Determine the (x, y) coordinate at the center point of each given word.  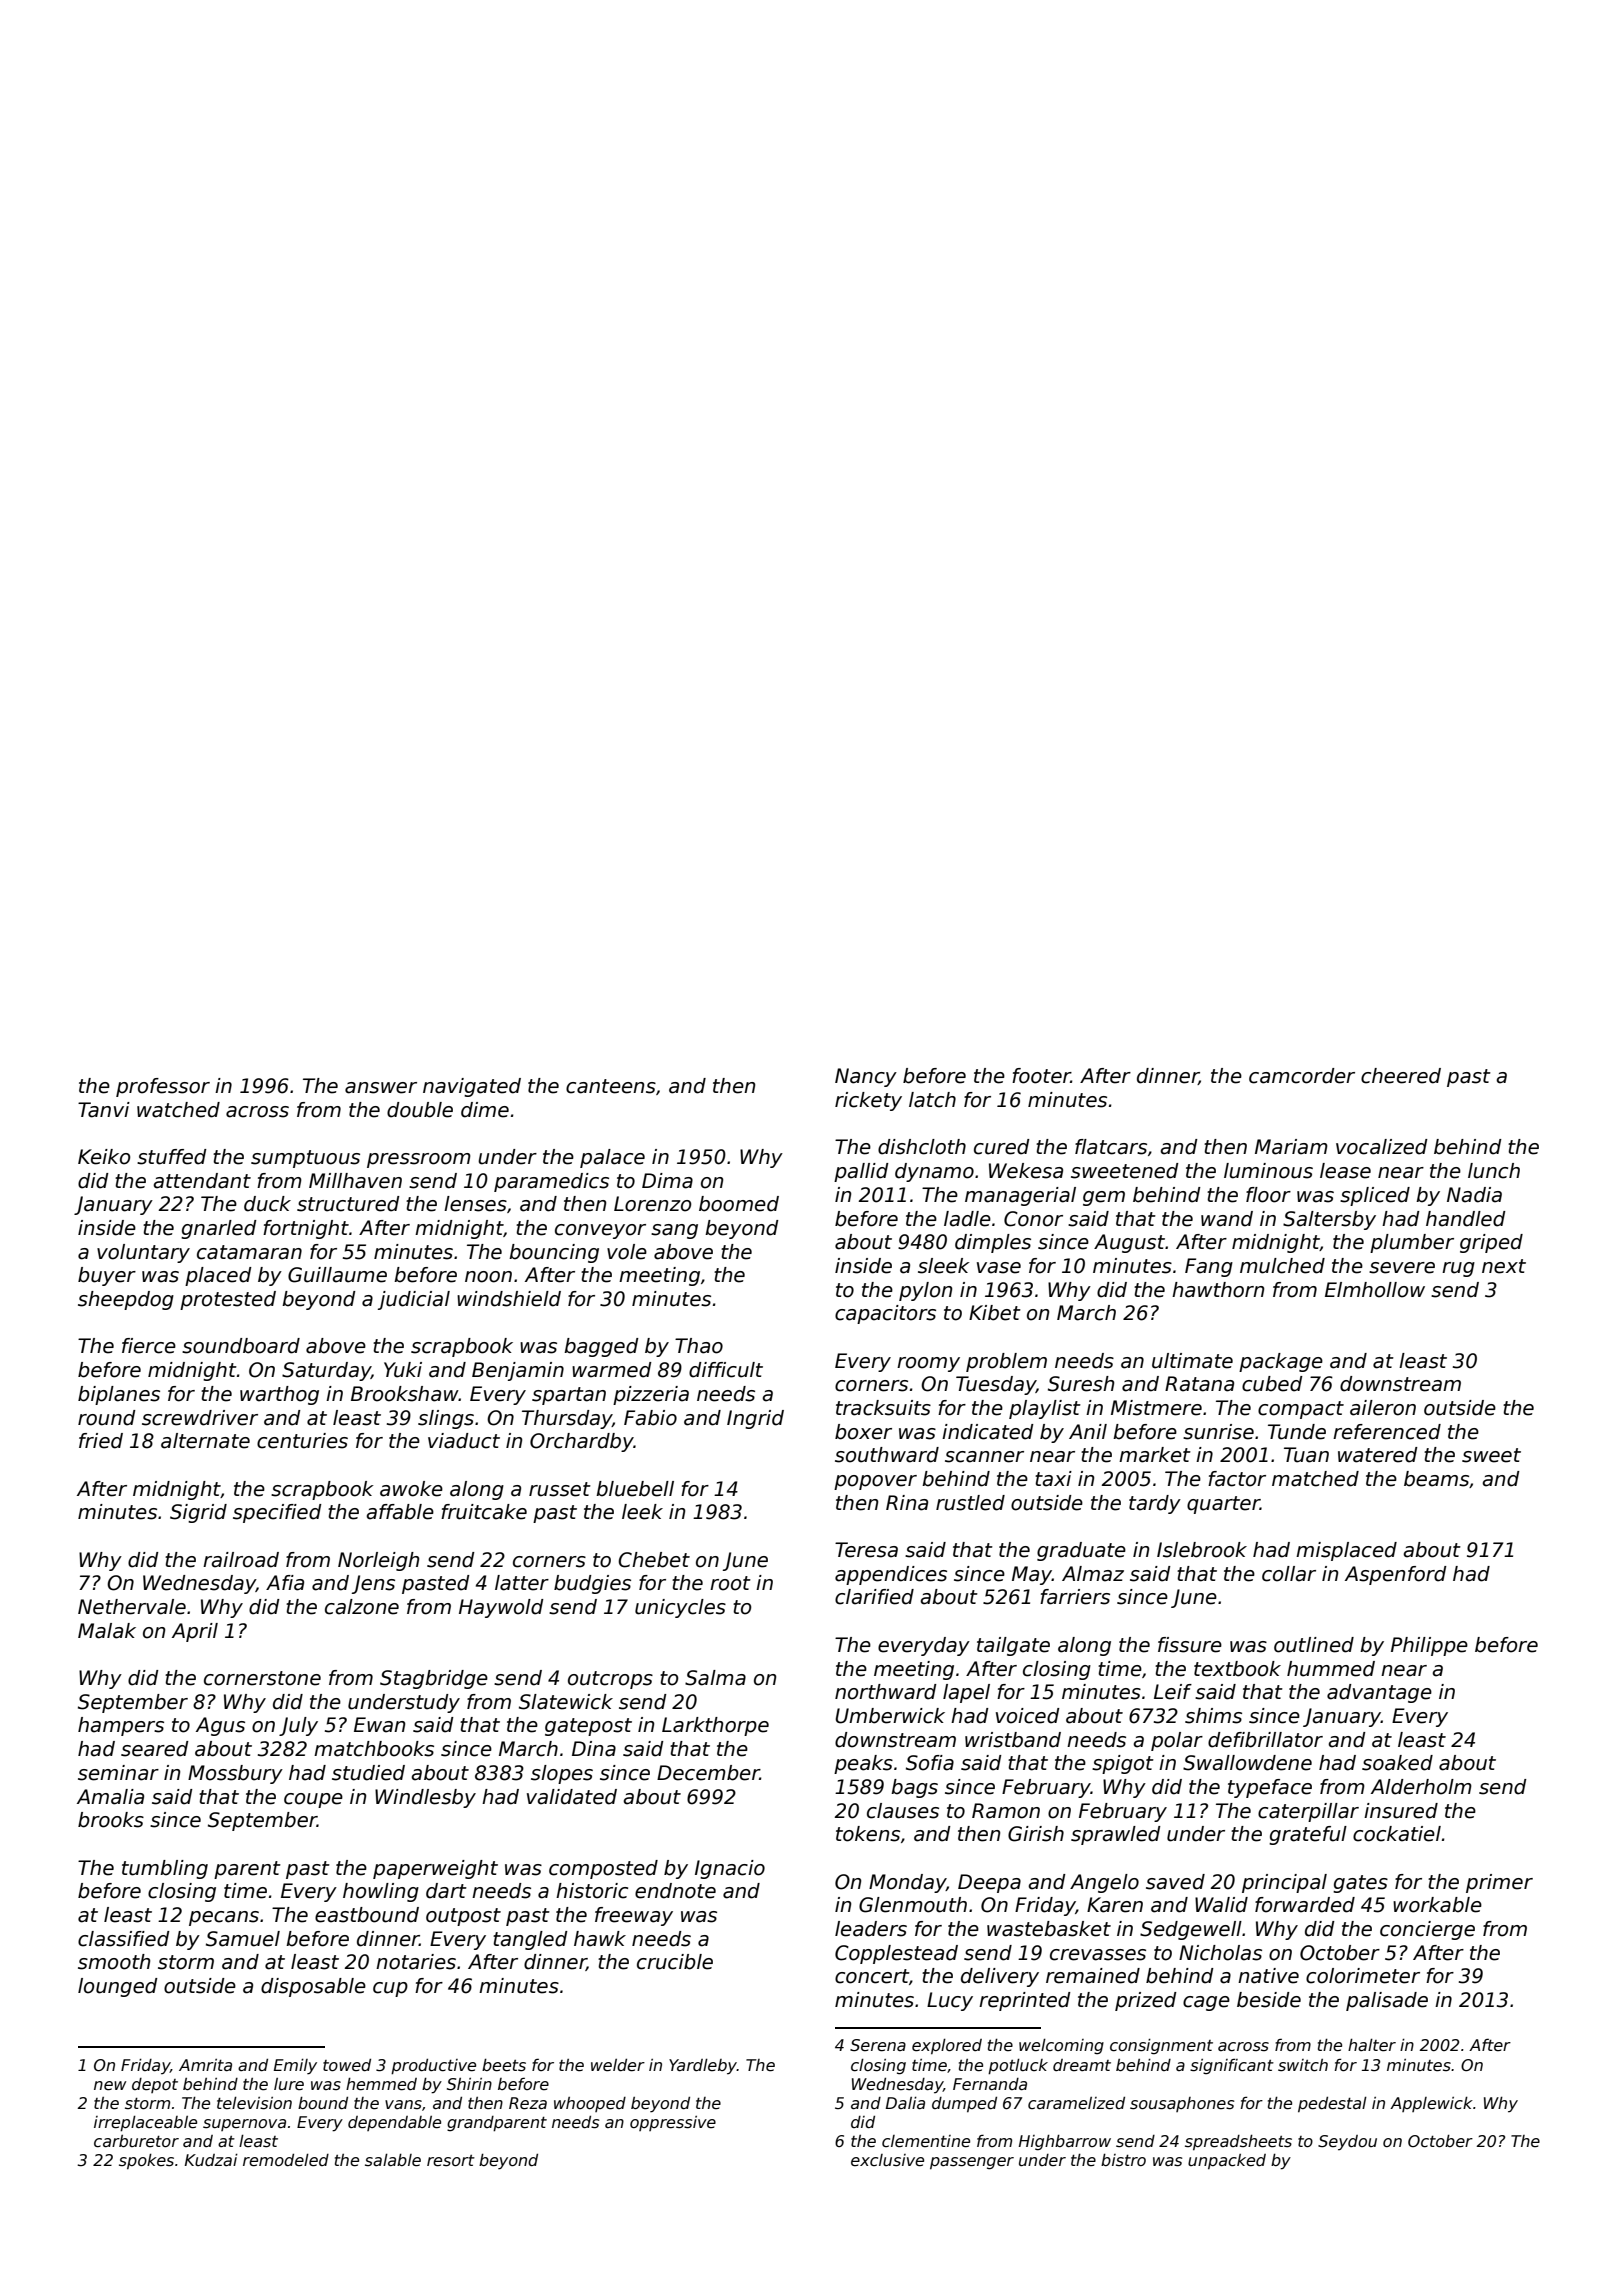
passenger (972, 2163)
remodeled (286, 2160)
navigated (472, 1087)
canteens (611, 1086)
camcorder (1302, 1076)
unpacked (1227, 2161)
